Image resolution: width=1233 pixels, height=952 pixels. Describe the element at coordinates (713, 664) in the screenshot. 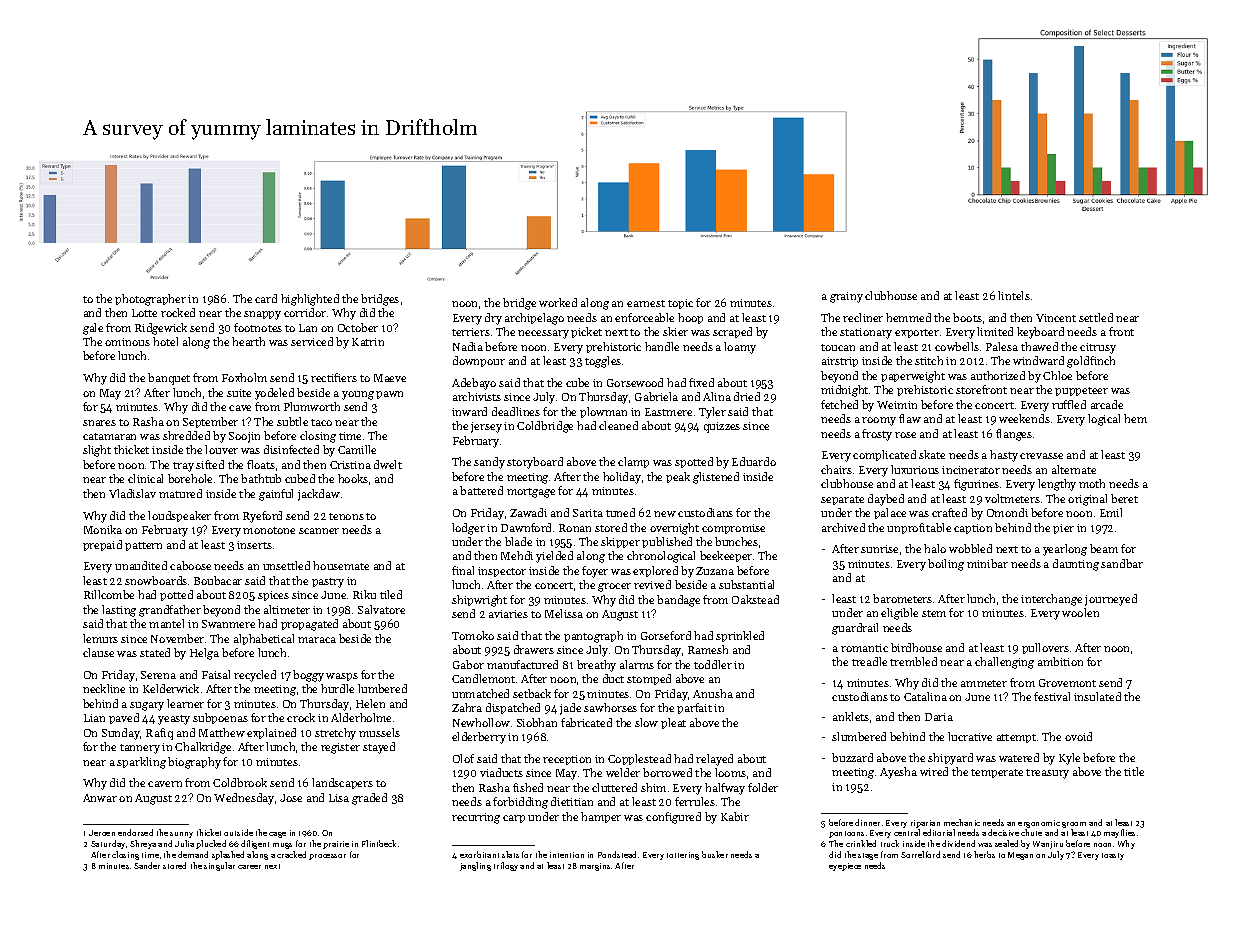

I see `toddler` at that location.
